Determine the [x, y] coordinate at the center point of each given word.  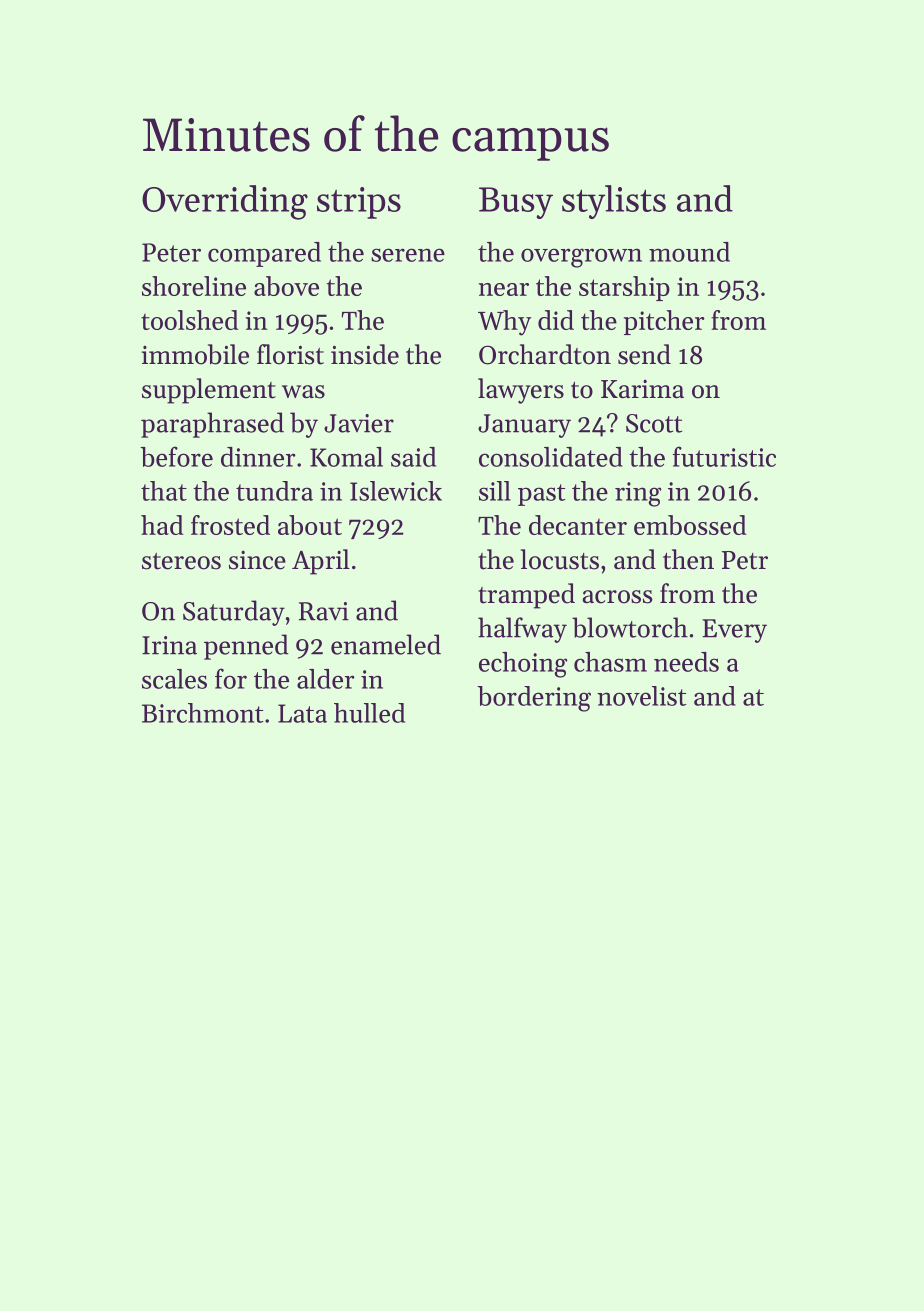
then [688, 559]
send [644, 354]
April [321, 562]
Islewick [396, 491]
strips [359, 203]
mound [689, 252]
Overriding [225, 202]
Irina [169, 645]
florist [290, 354]
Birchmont [202, 713]
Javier [359, 423]
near [503, 289]
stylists [614, 202]
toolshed [190, 320]
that [164, 491]
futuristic [724, 456]
